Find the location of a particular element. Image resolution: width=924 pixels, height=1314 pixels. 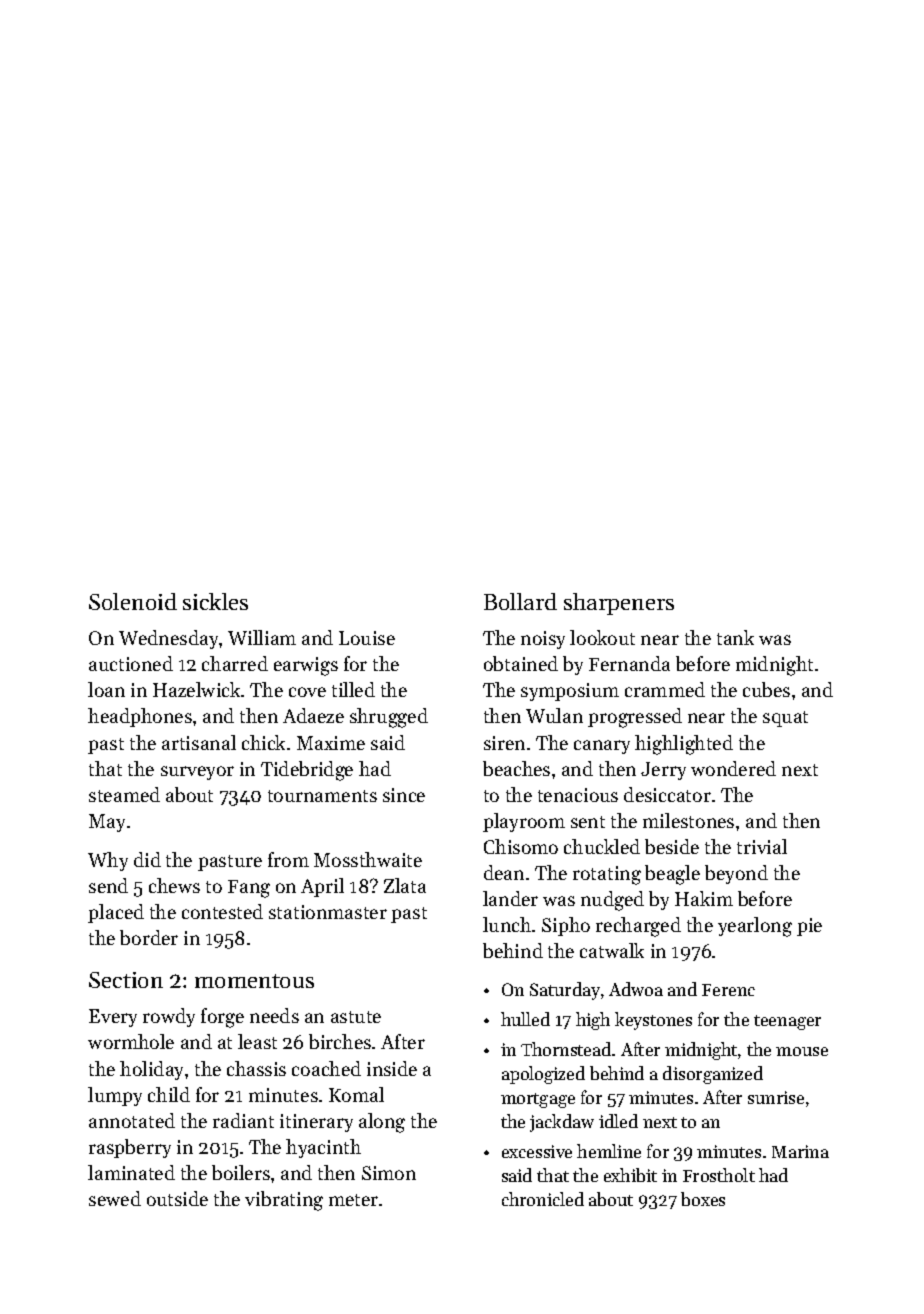

Solenoid is located at coordinates (133, 601).
